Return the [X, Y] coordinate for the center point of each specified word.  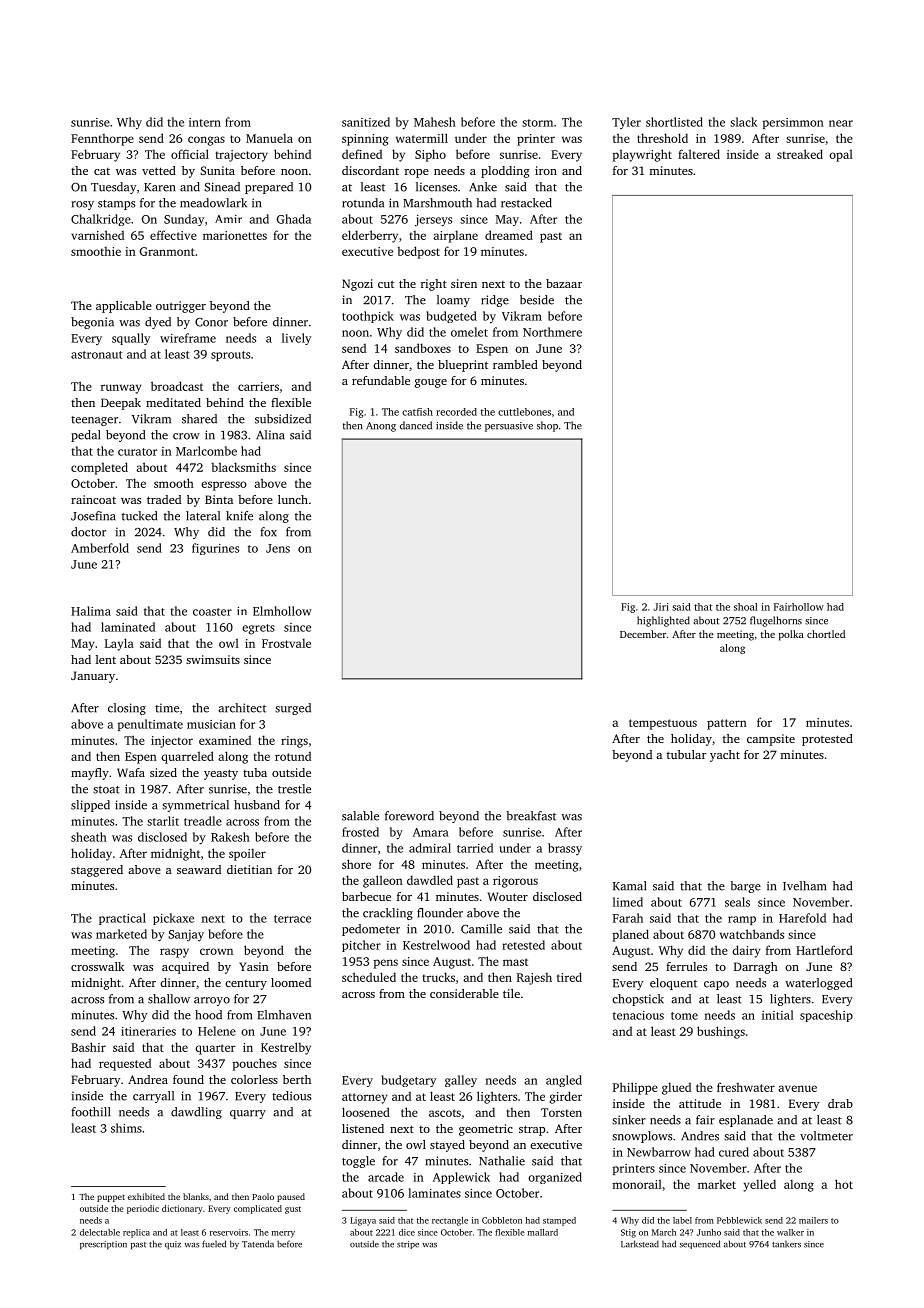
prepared [269, 188]
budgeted [452, 317]
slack [744, 122]
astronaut [97, 355]
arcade [386, 1177]
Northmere [552, 332]
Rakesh [230, 837]
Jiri [661, 607]
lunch [293, 499]
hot [844, 1184]
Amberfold [100, 548]
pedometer [371, 930]
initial [778, 1015]
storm [537, 123]
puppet [111, 1198]
